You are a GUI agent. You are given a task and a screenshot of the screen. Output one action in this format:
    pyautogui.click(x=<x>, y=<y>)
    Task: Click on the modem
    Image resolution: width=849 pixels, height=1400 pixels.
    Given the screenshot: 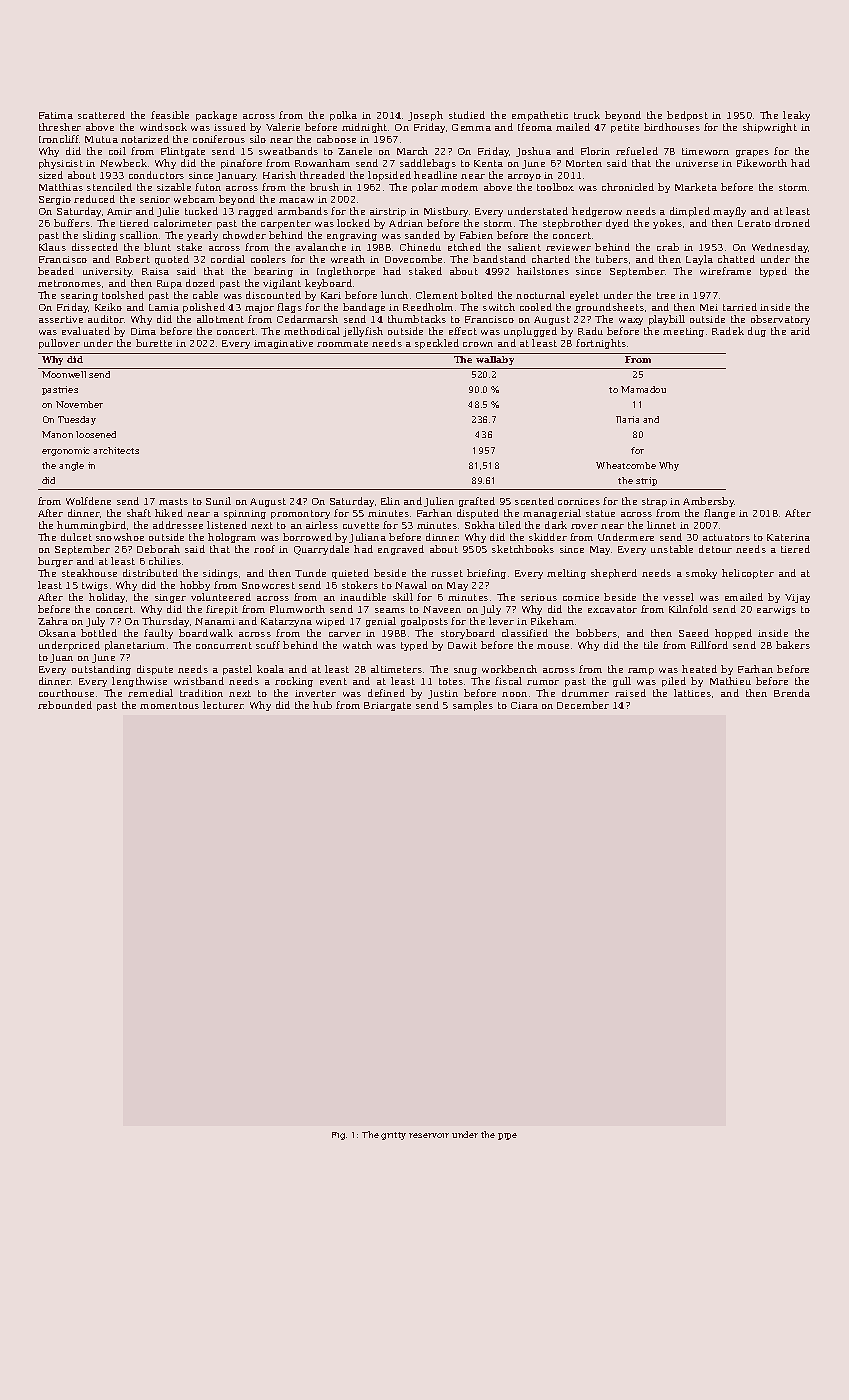 What is the action you would take?
    pyautogui.click(x=459, y=187)
